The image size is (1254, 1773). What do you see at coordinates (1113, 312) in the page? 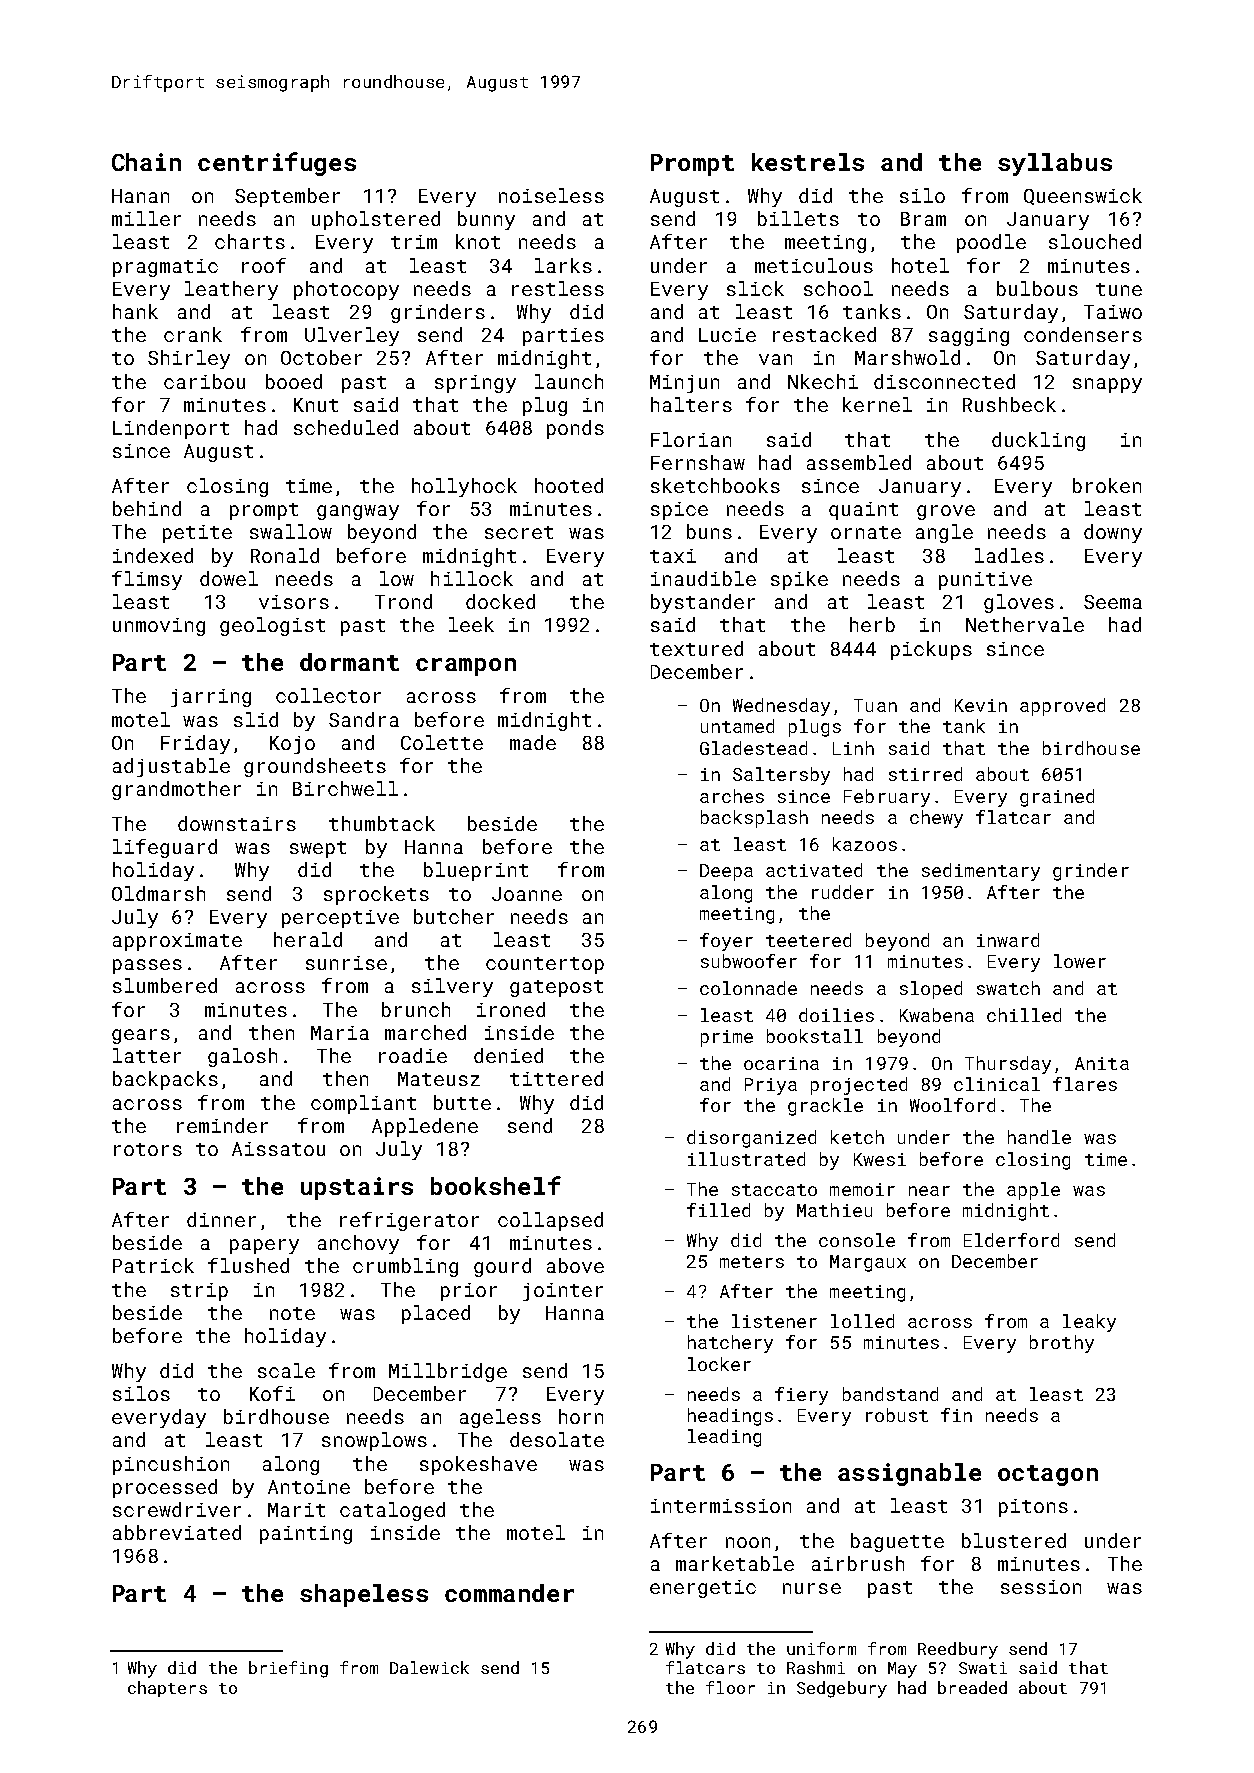
I see `Taiwo` at bounding box center [1113, 312].
